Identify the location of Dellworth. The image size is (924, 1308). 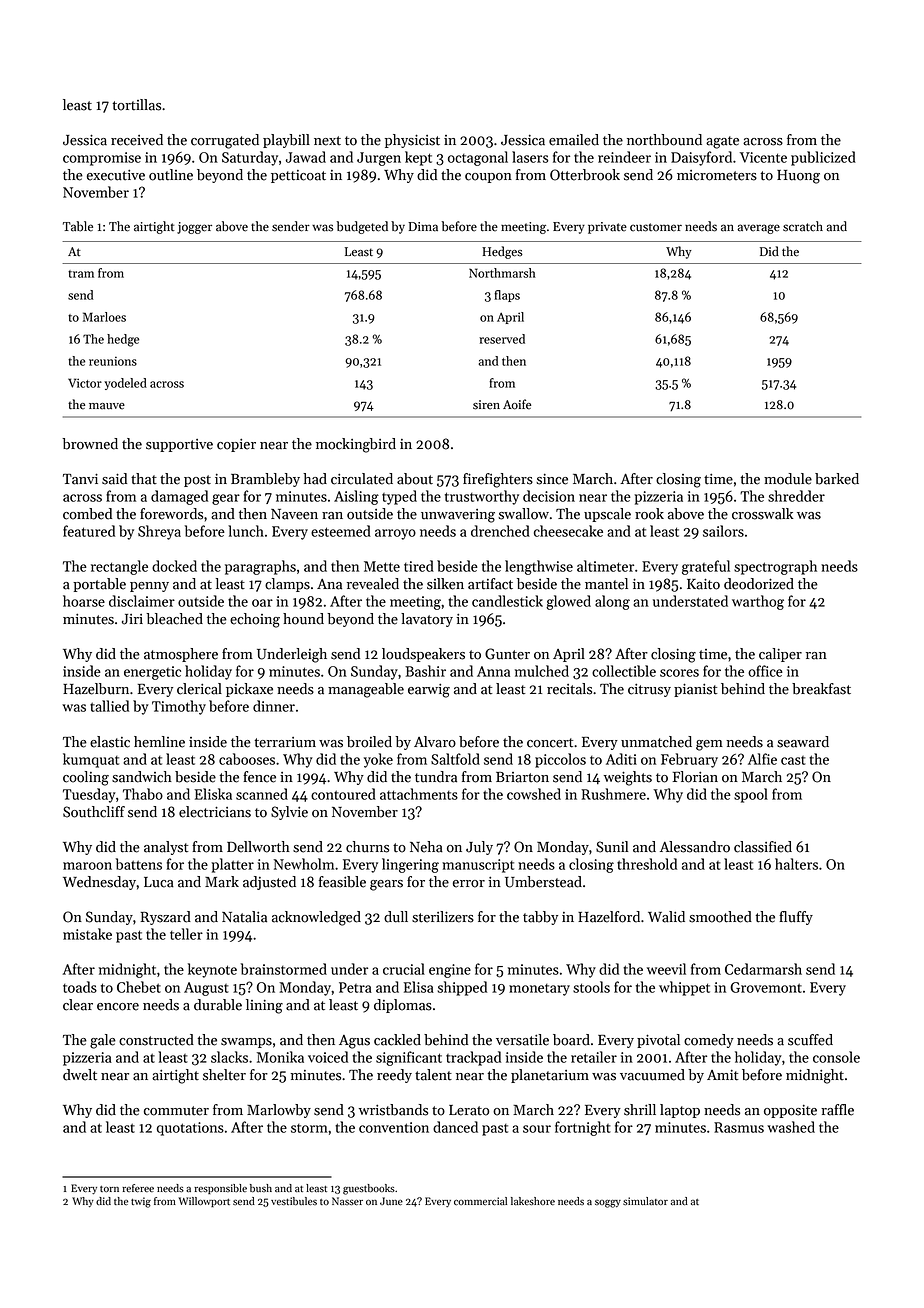
(258, 847).
